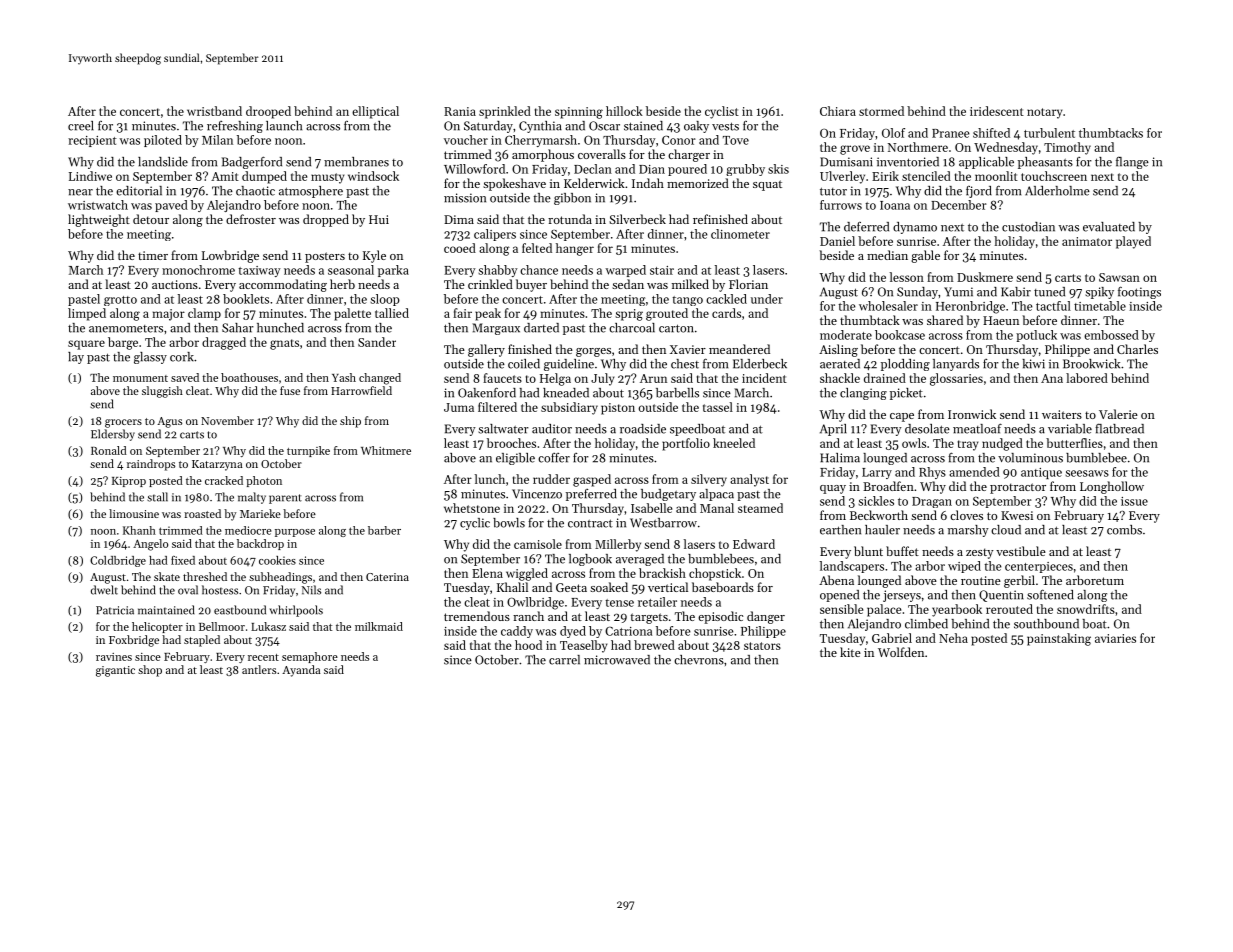 This image has height=952, width=1233. I want to click on poured, so click(687, 170).
